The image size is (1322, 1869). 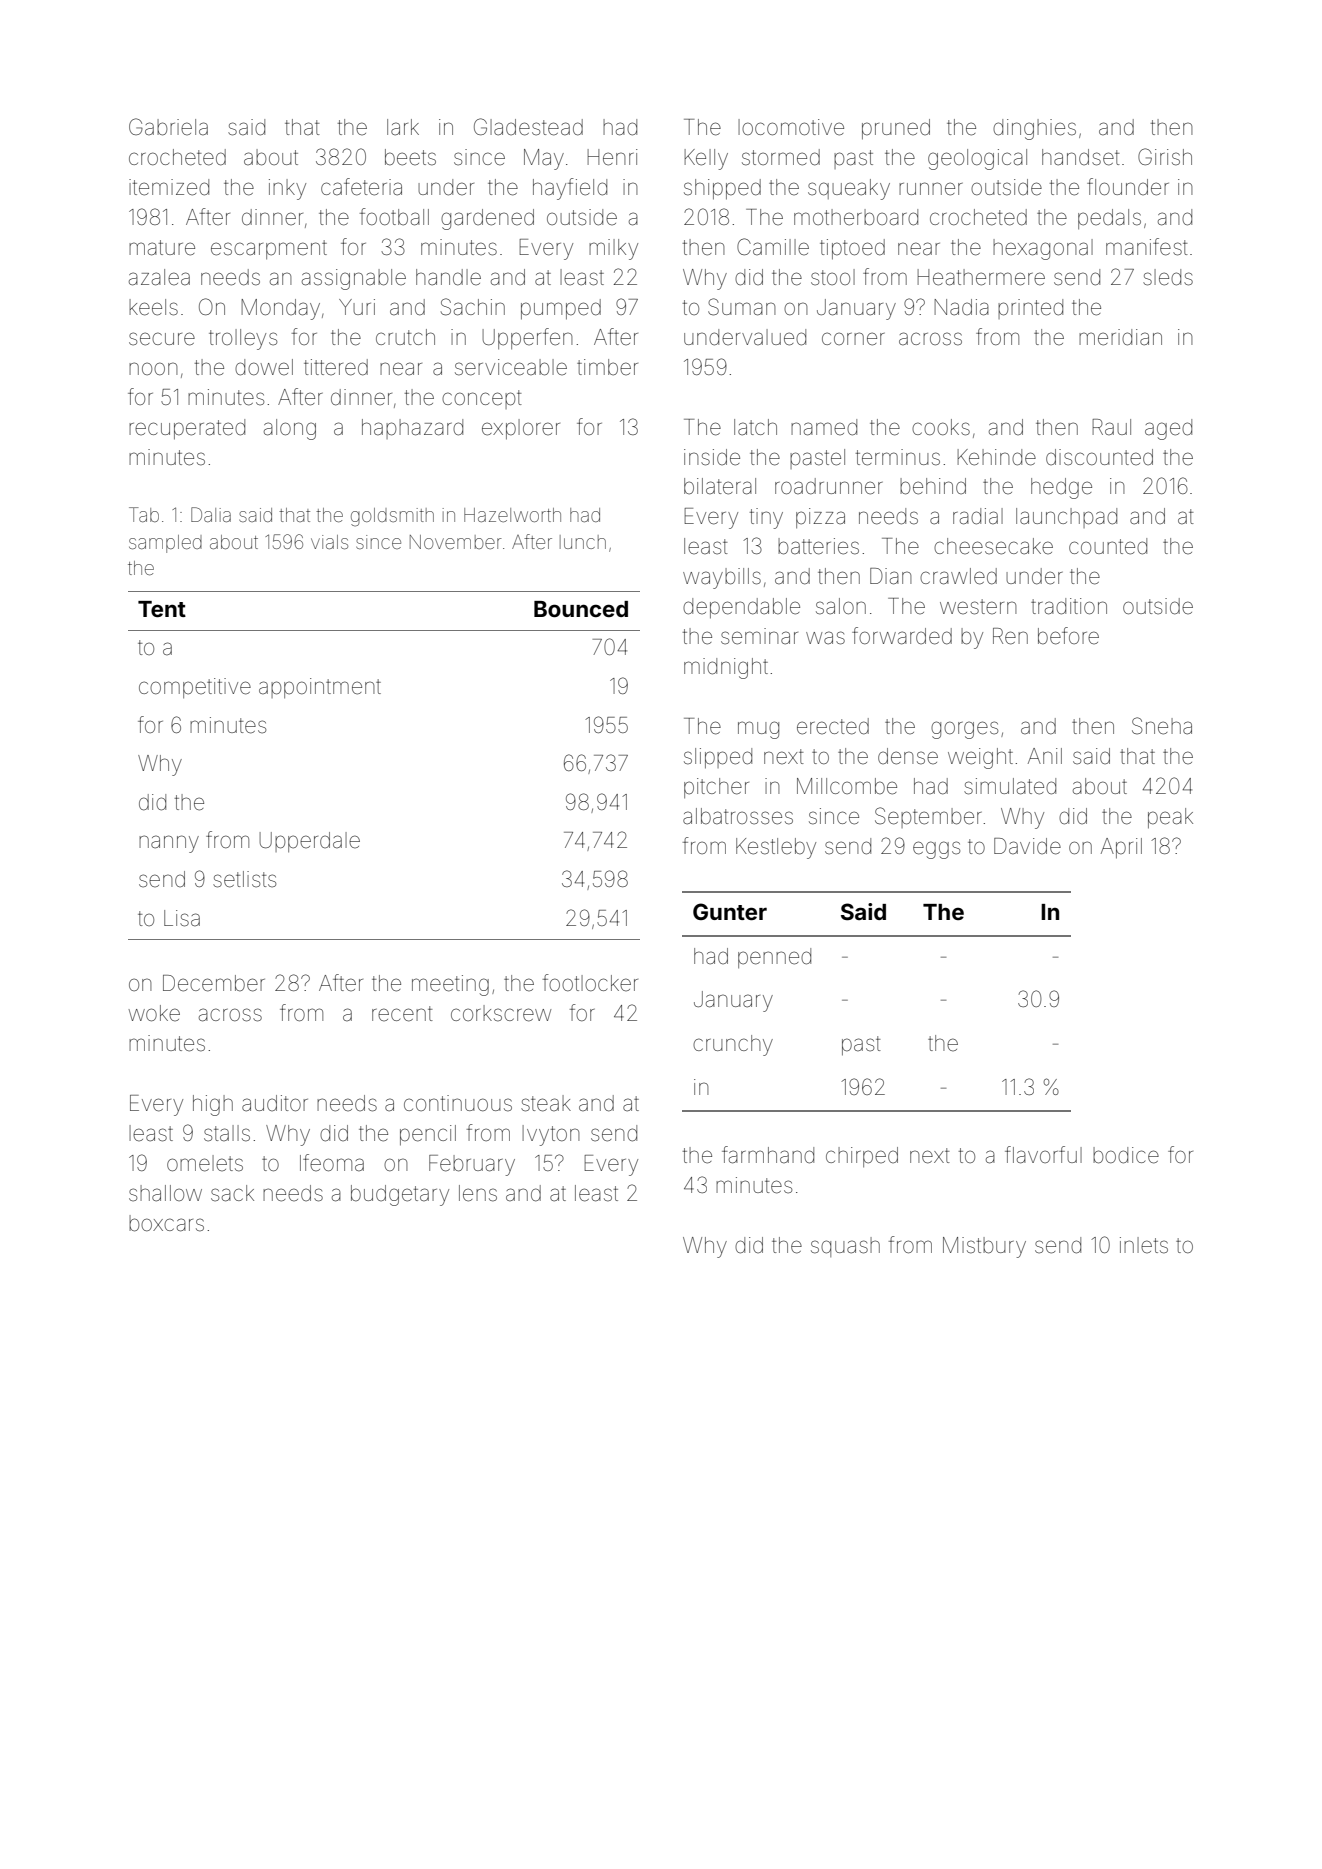 What do you see at coordinates (718, 758) in the screenshot?
I see `slipped` at bounding box center [718, 758].
